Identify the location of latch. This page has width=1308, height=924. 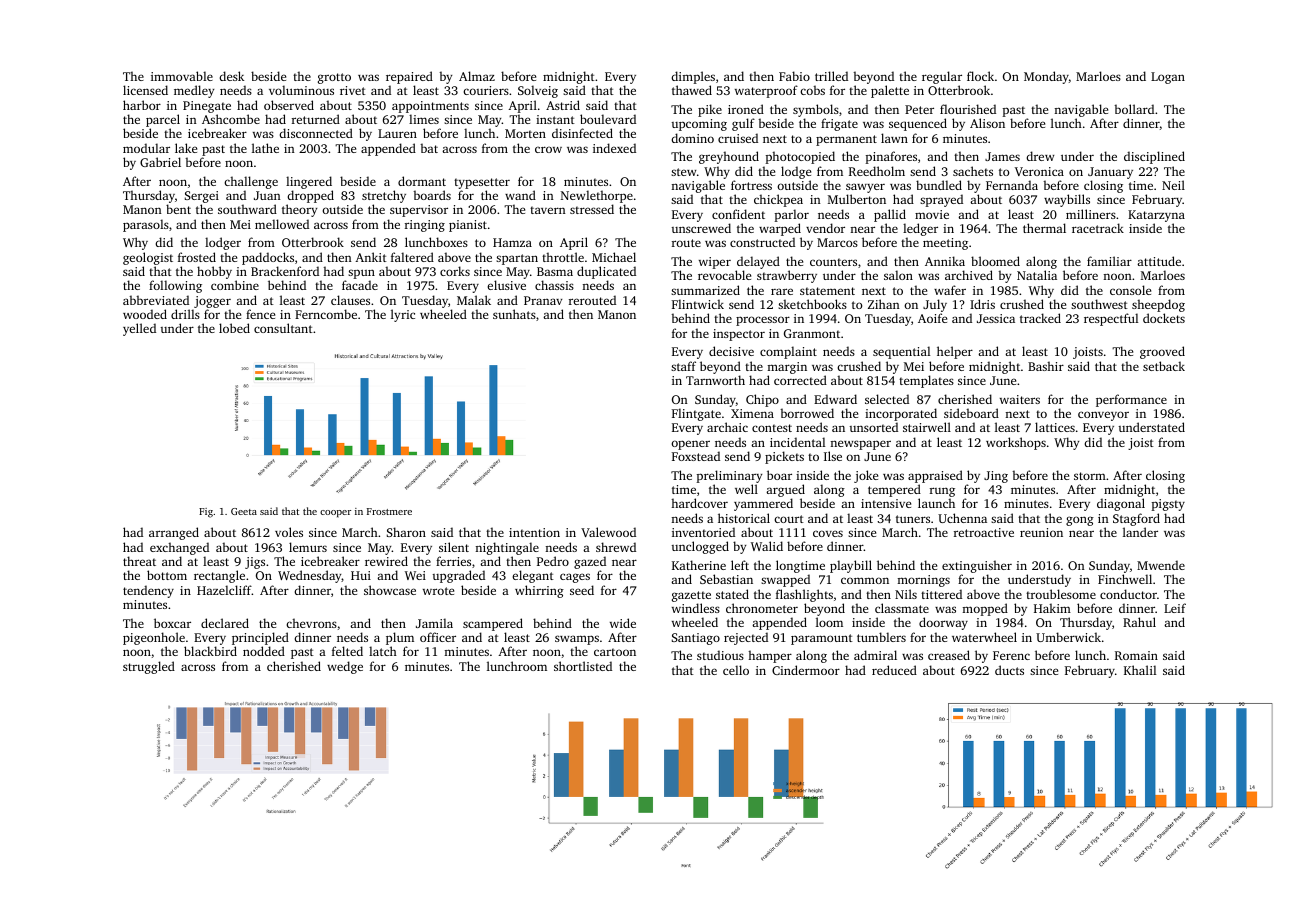
(383, 651).
